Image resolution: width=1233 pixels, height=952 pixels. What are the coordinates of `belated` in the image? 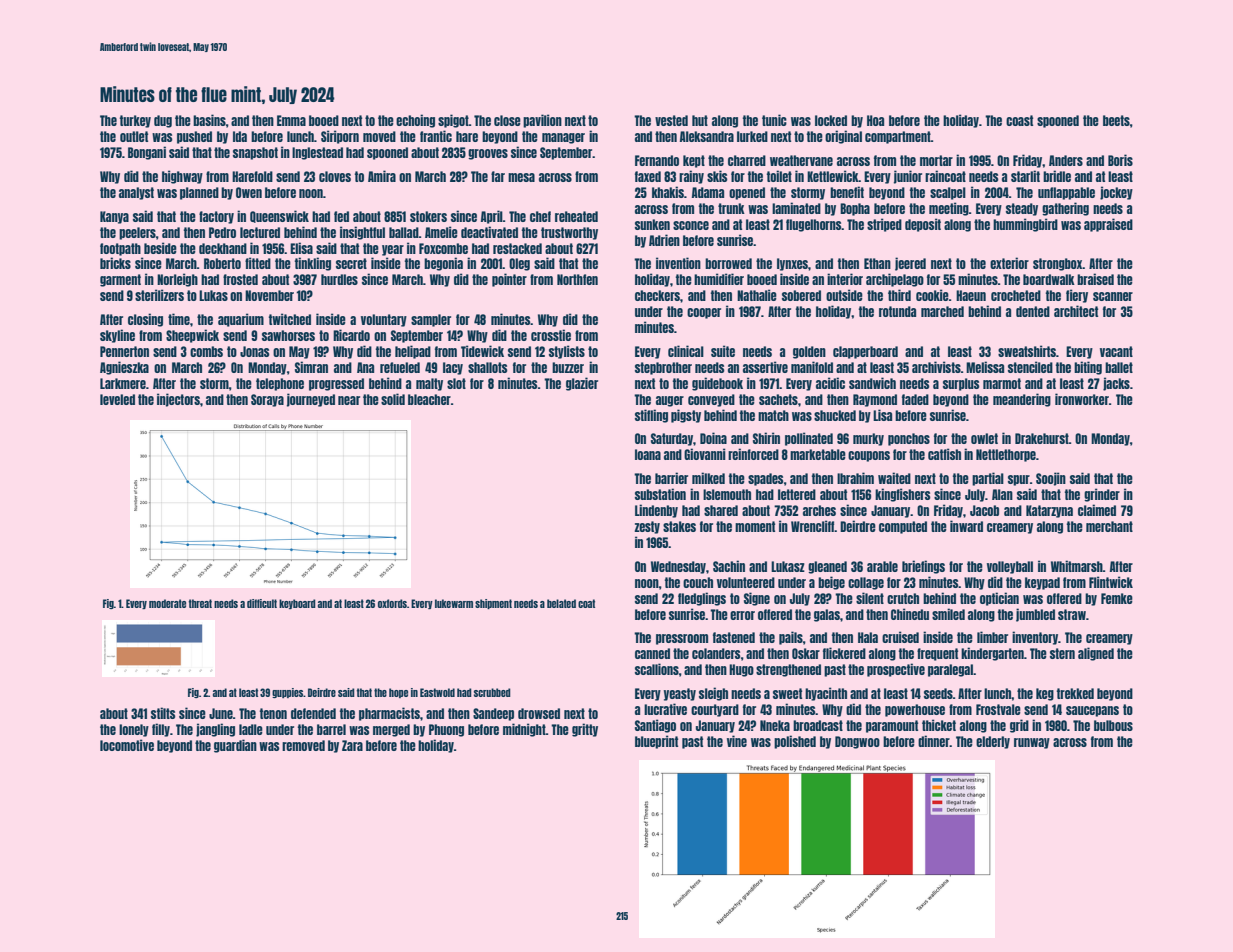 It's located at (561, 603).
